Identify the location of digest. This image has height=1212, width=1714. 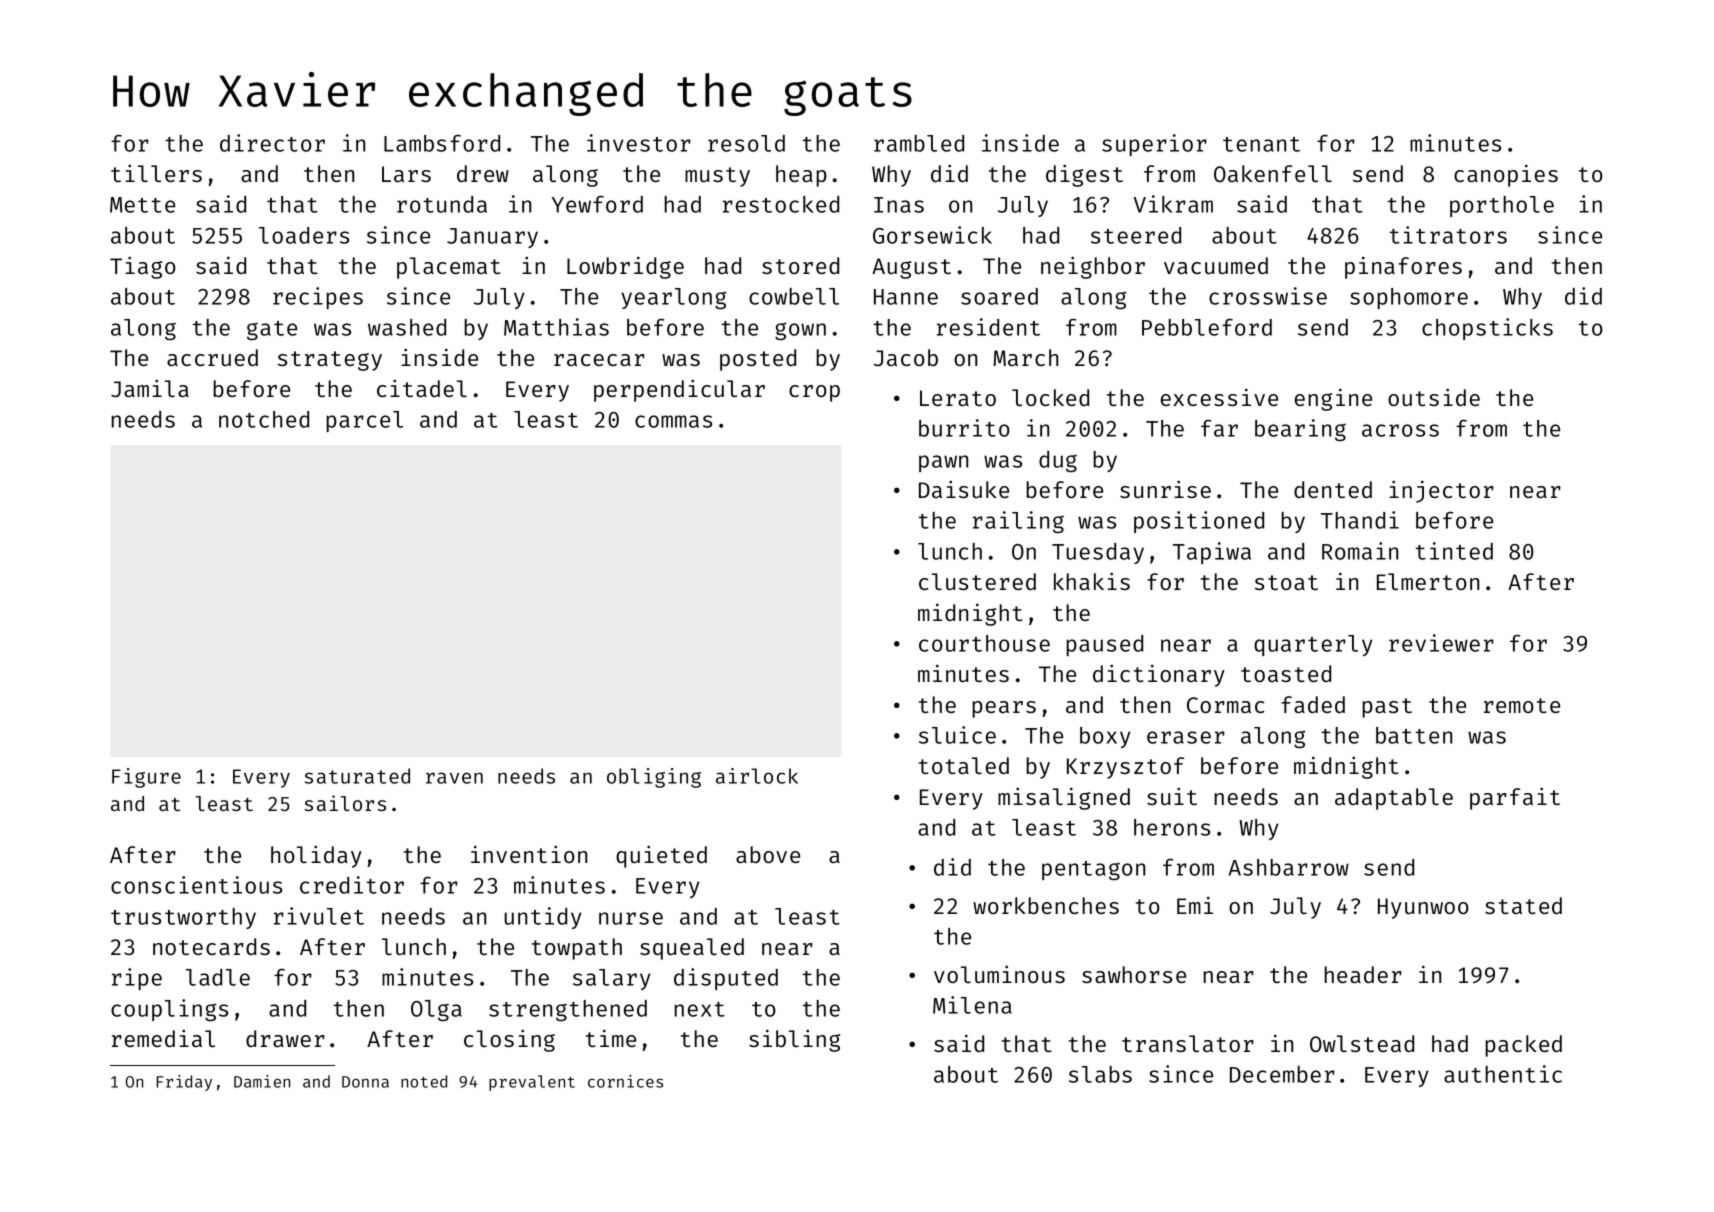
(1084, 175).
